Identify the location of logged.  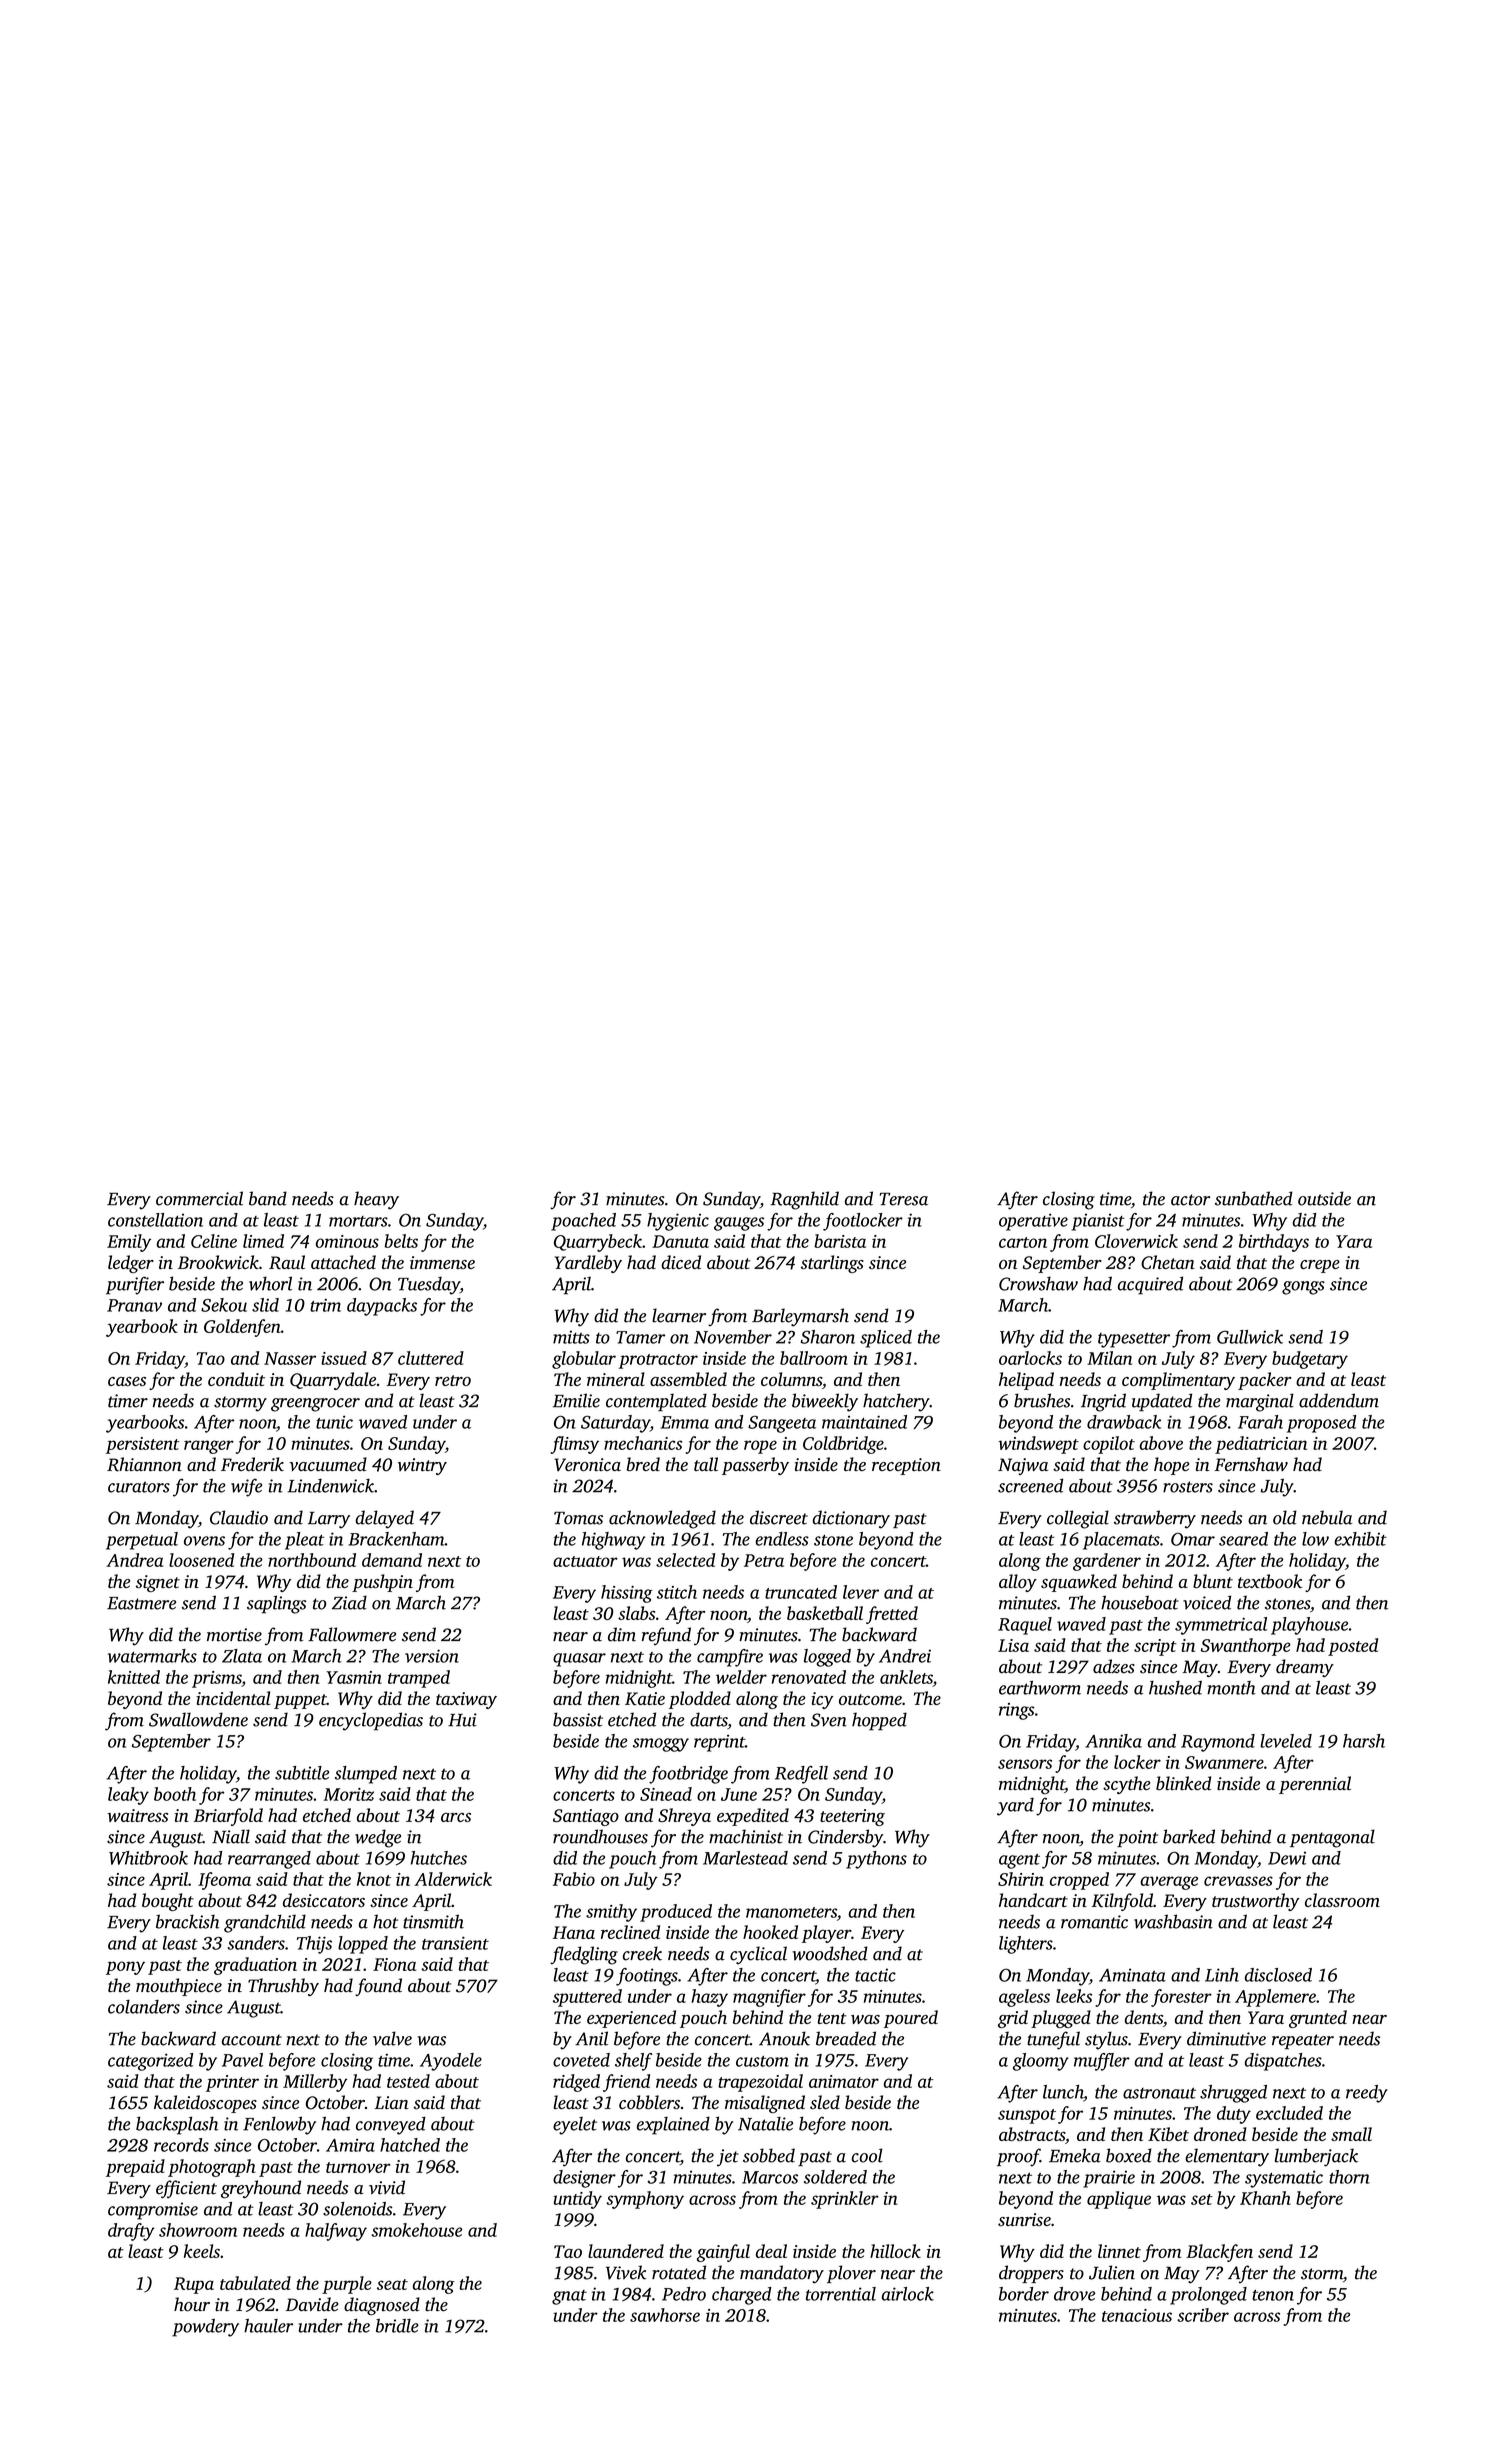
(827, 1658).
